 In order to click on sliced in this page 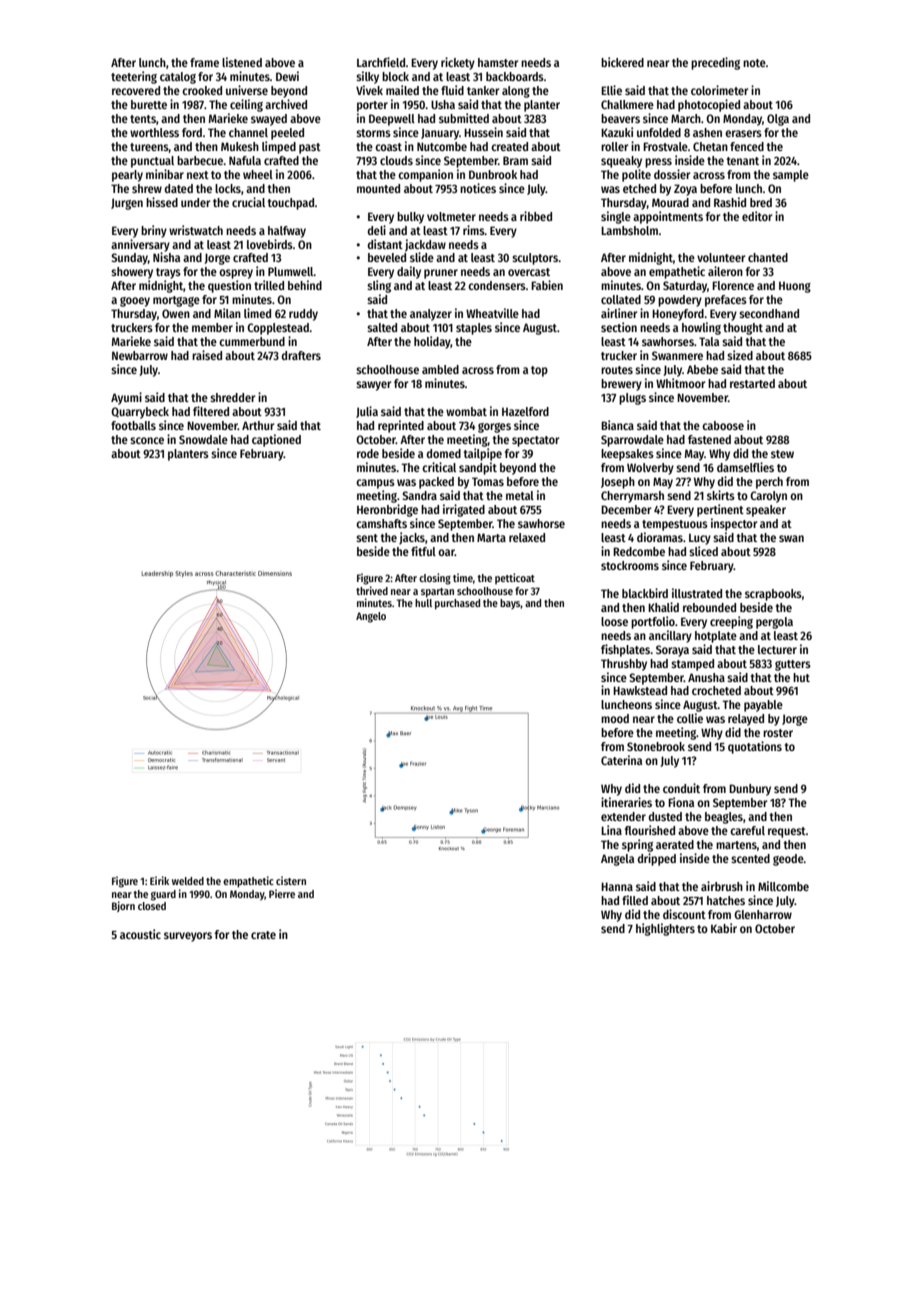, I will do `click(703, 551)`.
